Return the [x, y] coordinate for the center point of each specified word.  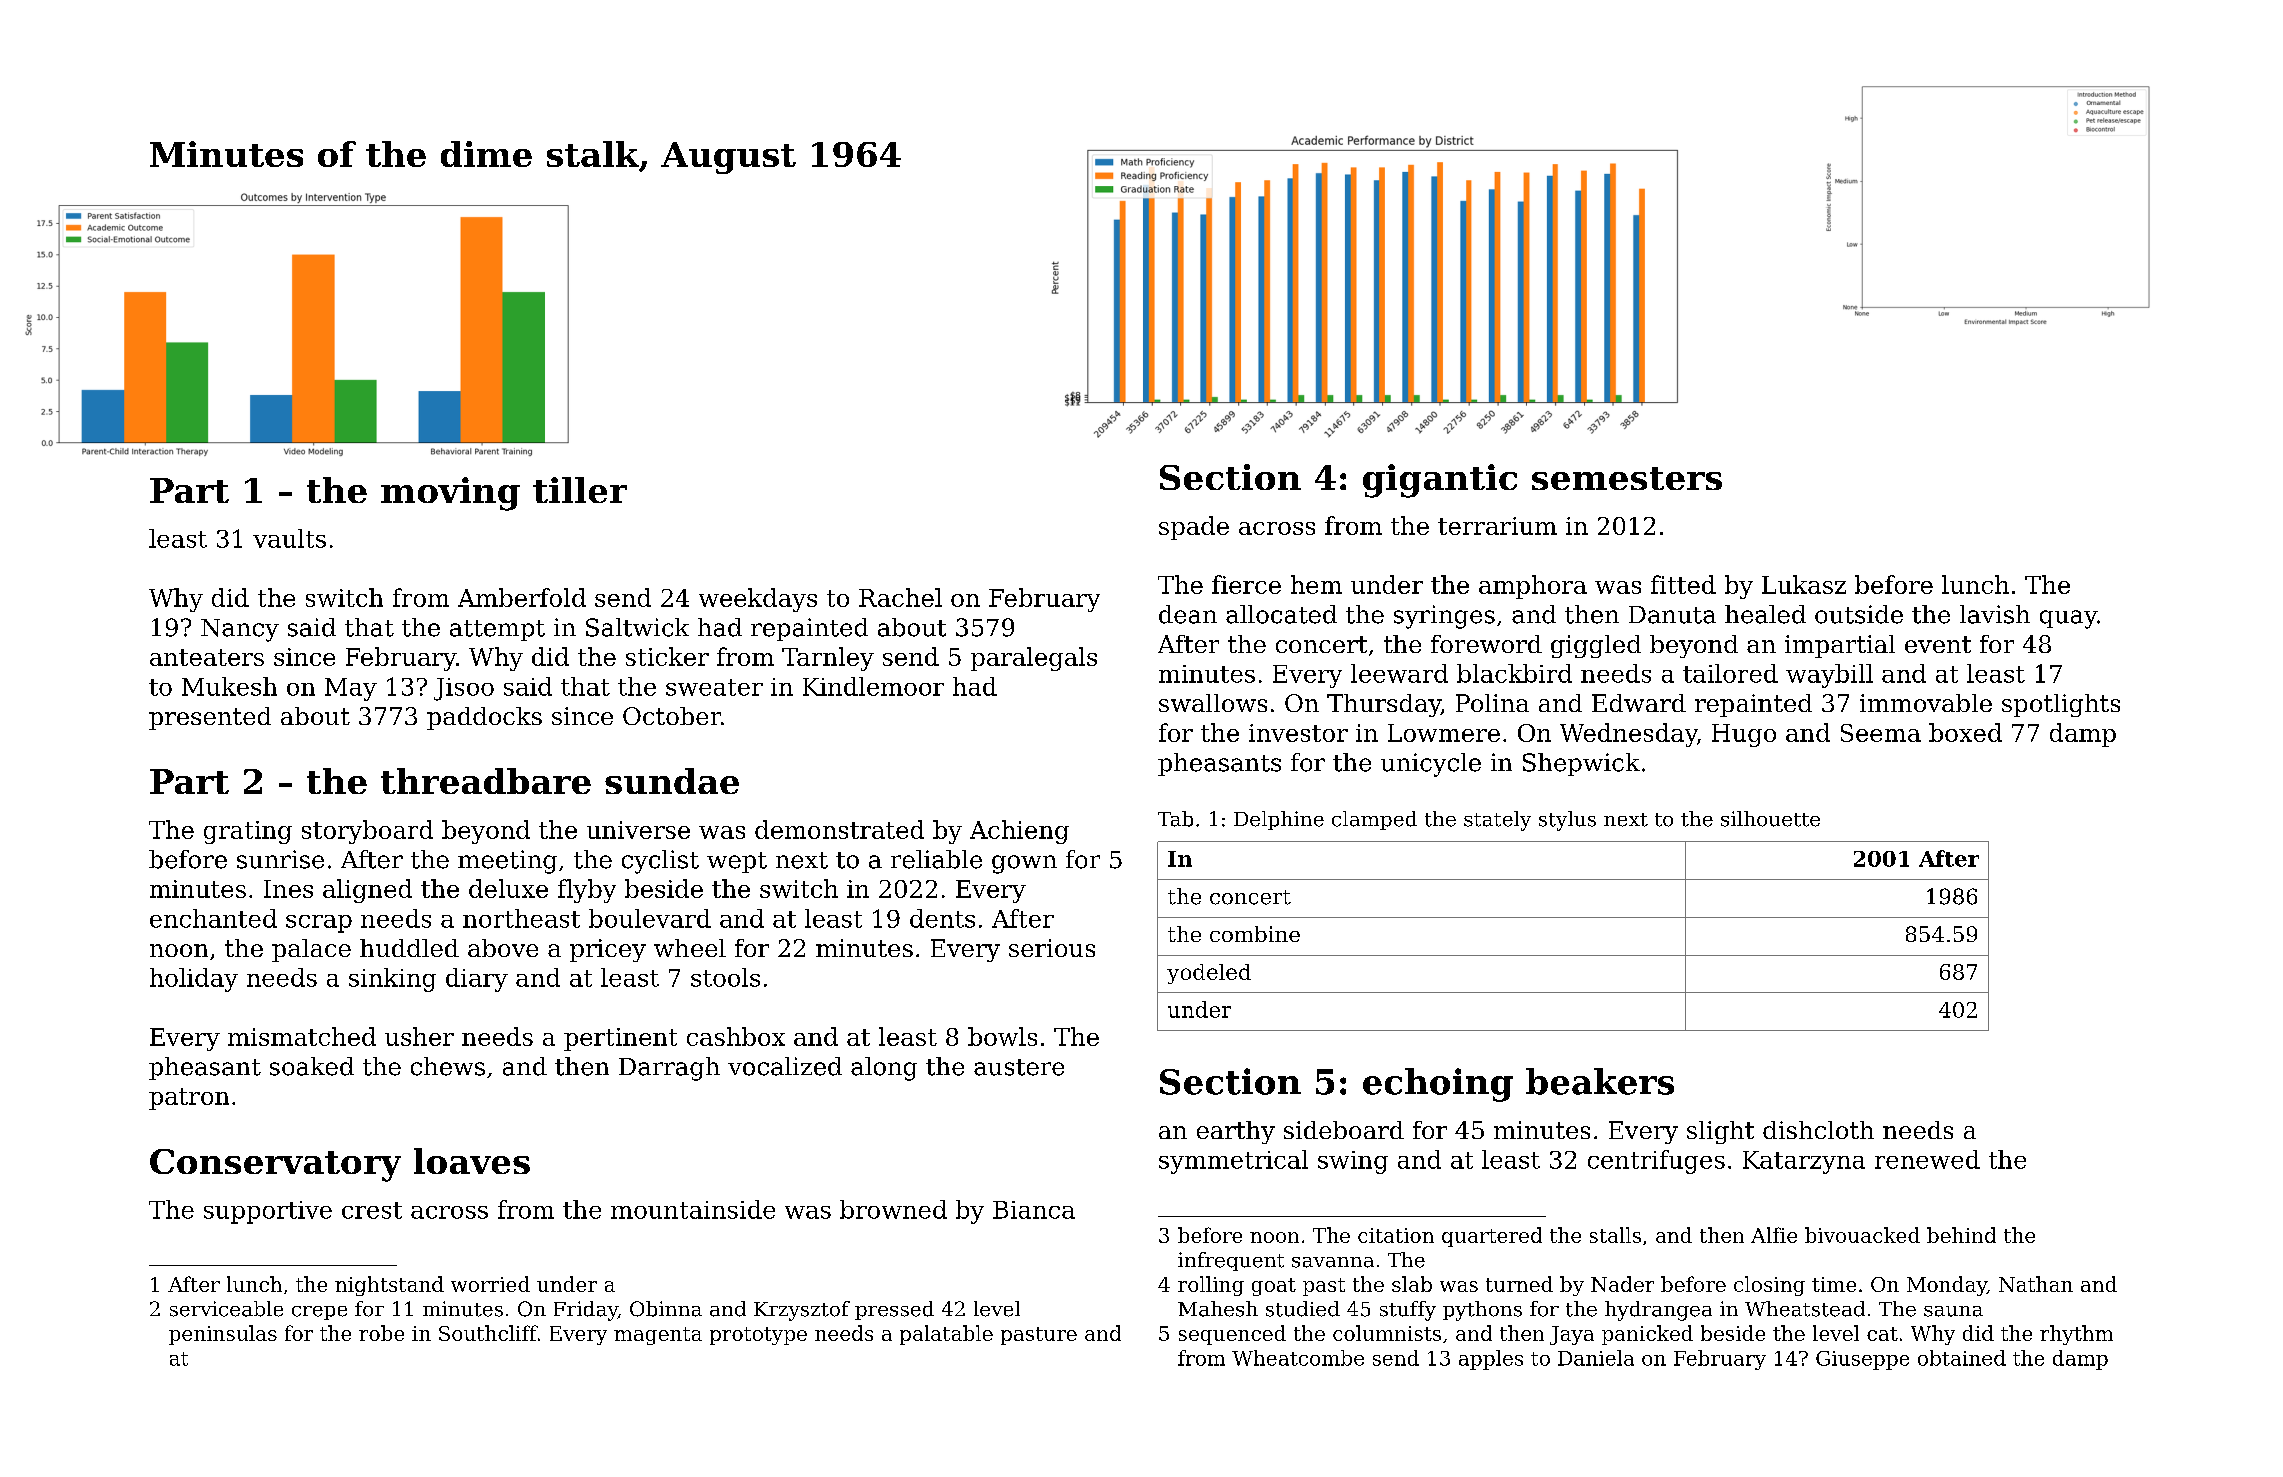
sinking [392, 980]
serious [1052, 948]
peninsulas [223, 1335]
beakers [1600, 1081]
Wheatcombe [1298, 1358]
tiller [580, 490]
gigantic [1440, 481]
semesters [1627, 478]
